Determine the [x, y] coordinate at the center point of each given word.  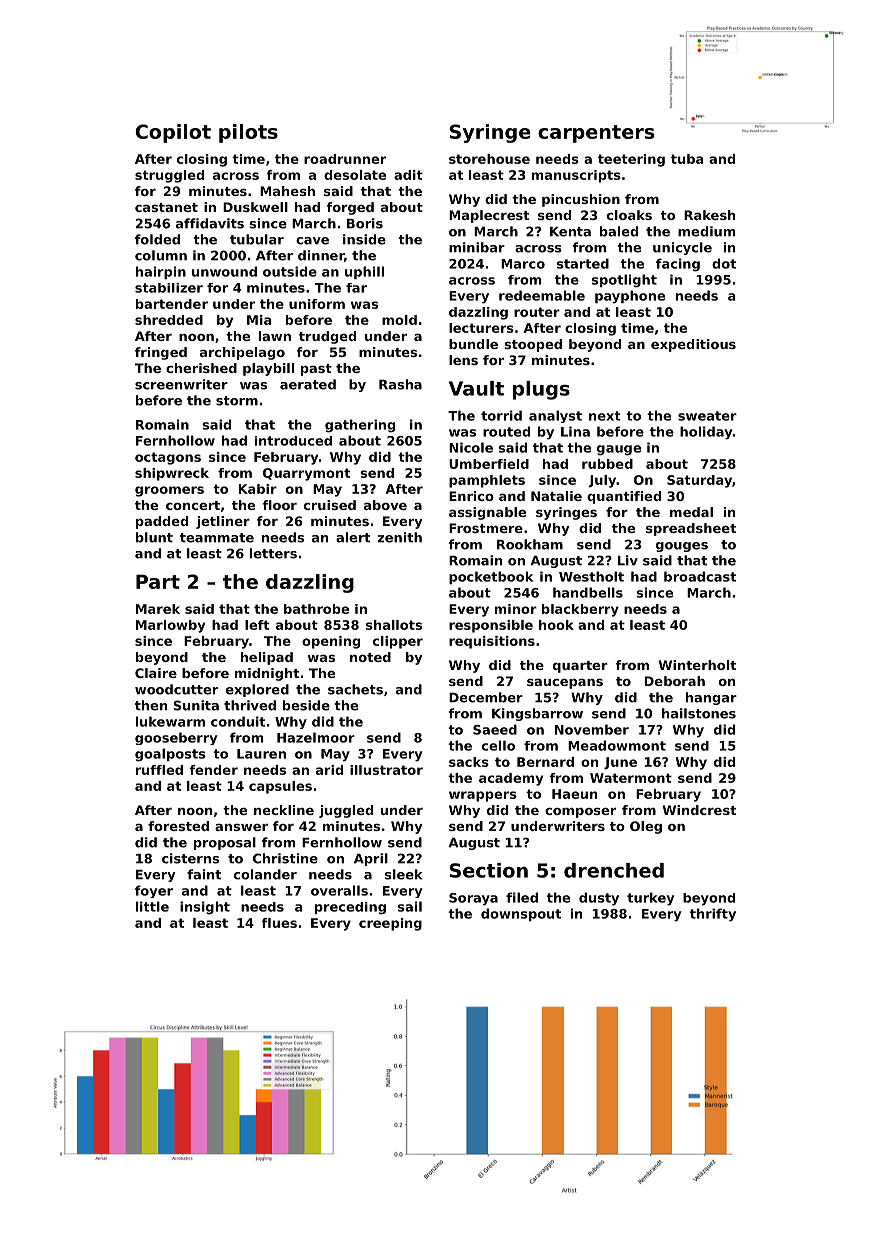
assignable [487, 513]
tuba [687, 159]
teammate [217, 538]
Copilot [173, 133]
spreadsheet [691, 529]
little [152, 906]
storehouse [489, 159]
